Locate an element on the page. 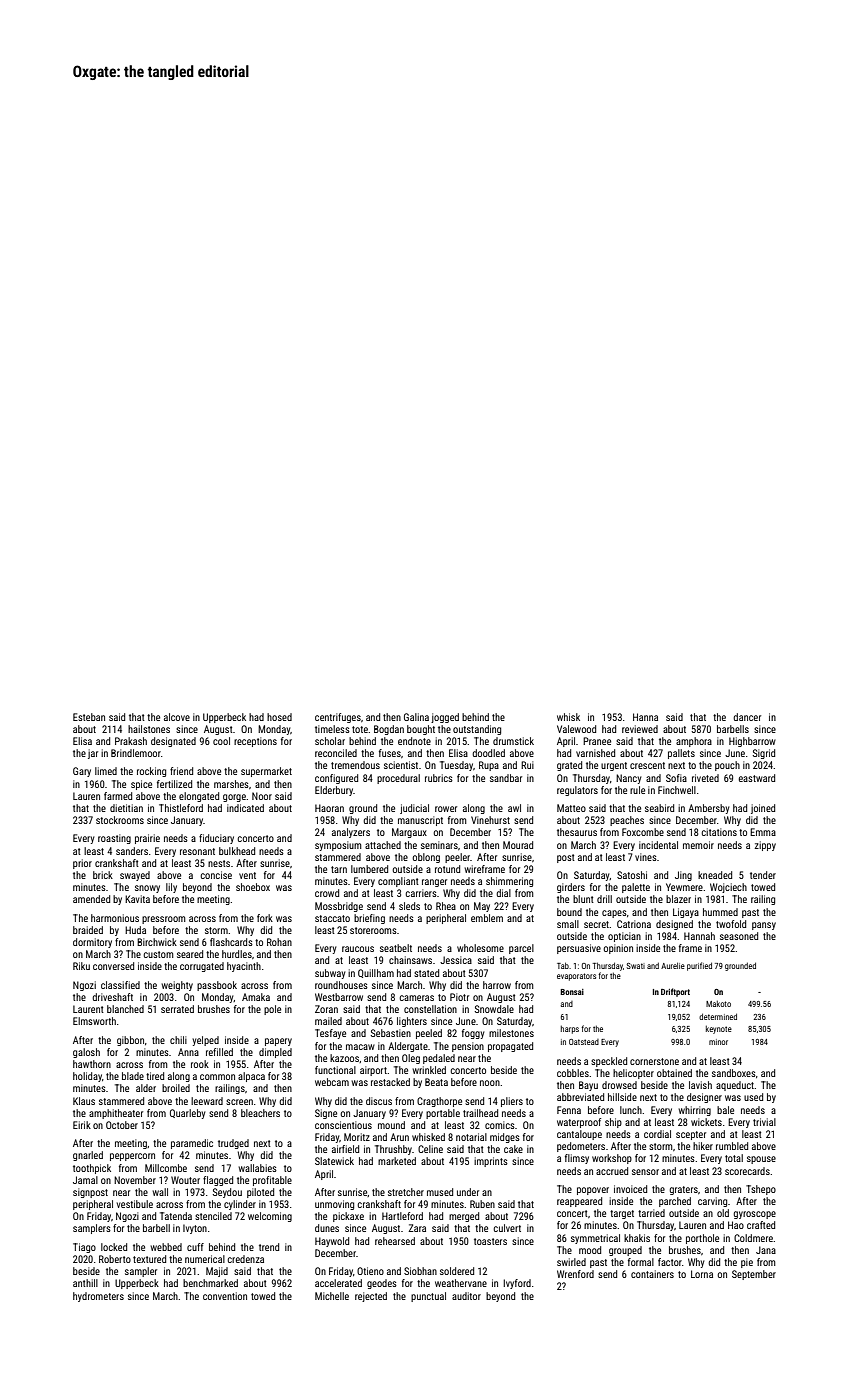  dancer is located at coordinates (747, 717).
